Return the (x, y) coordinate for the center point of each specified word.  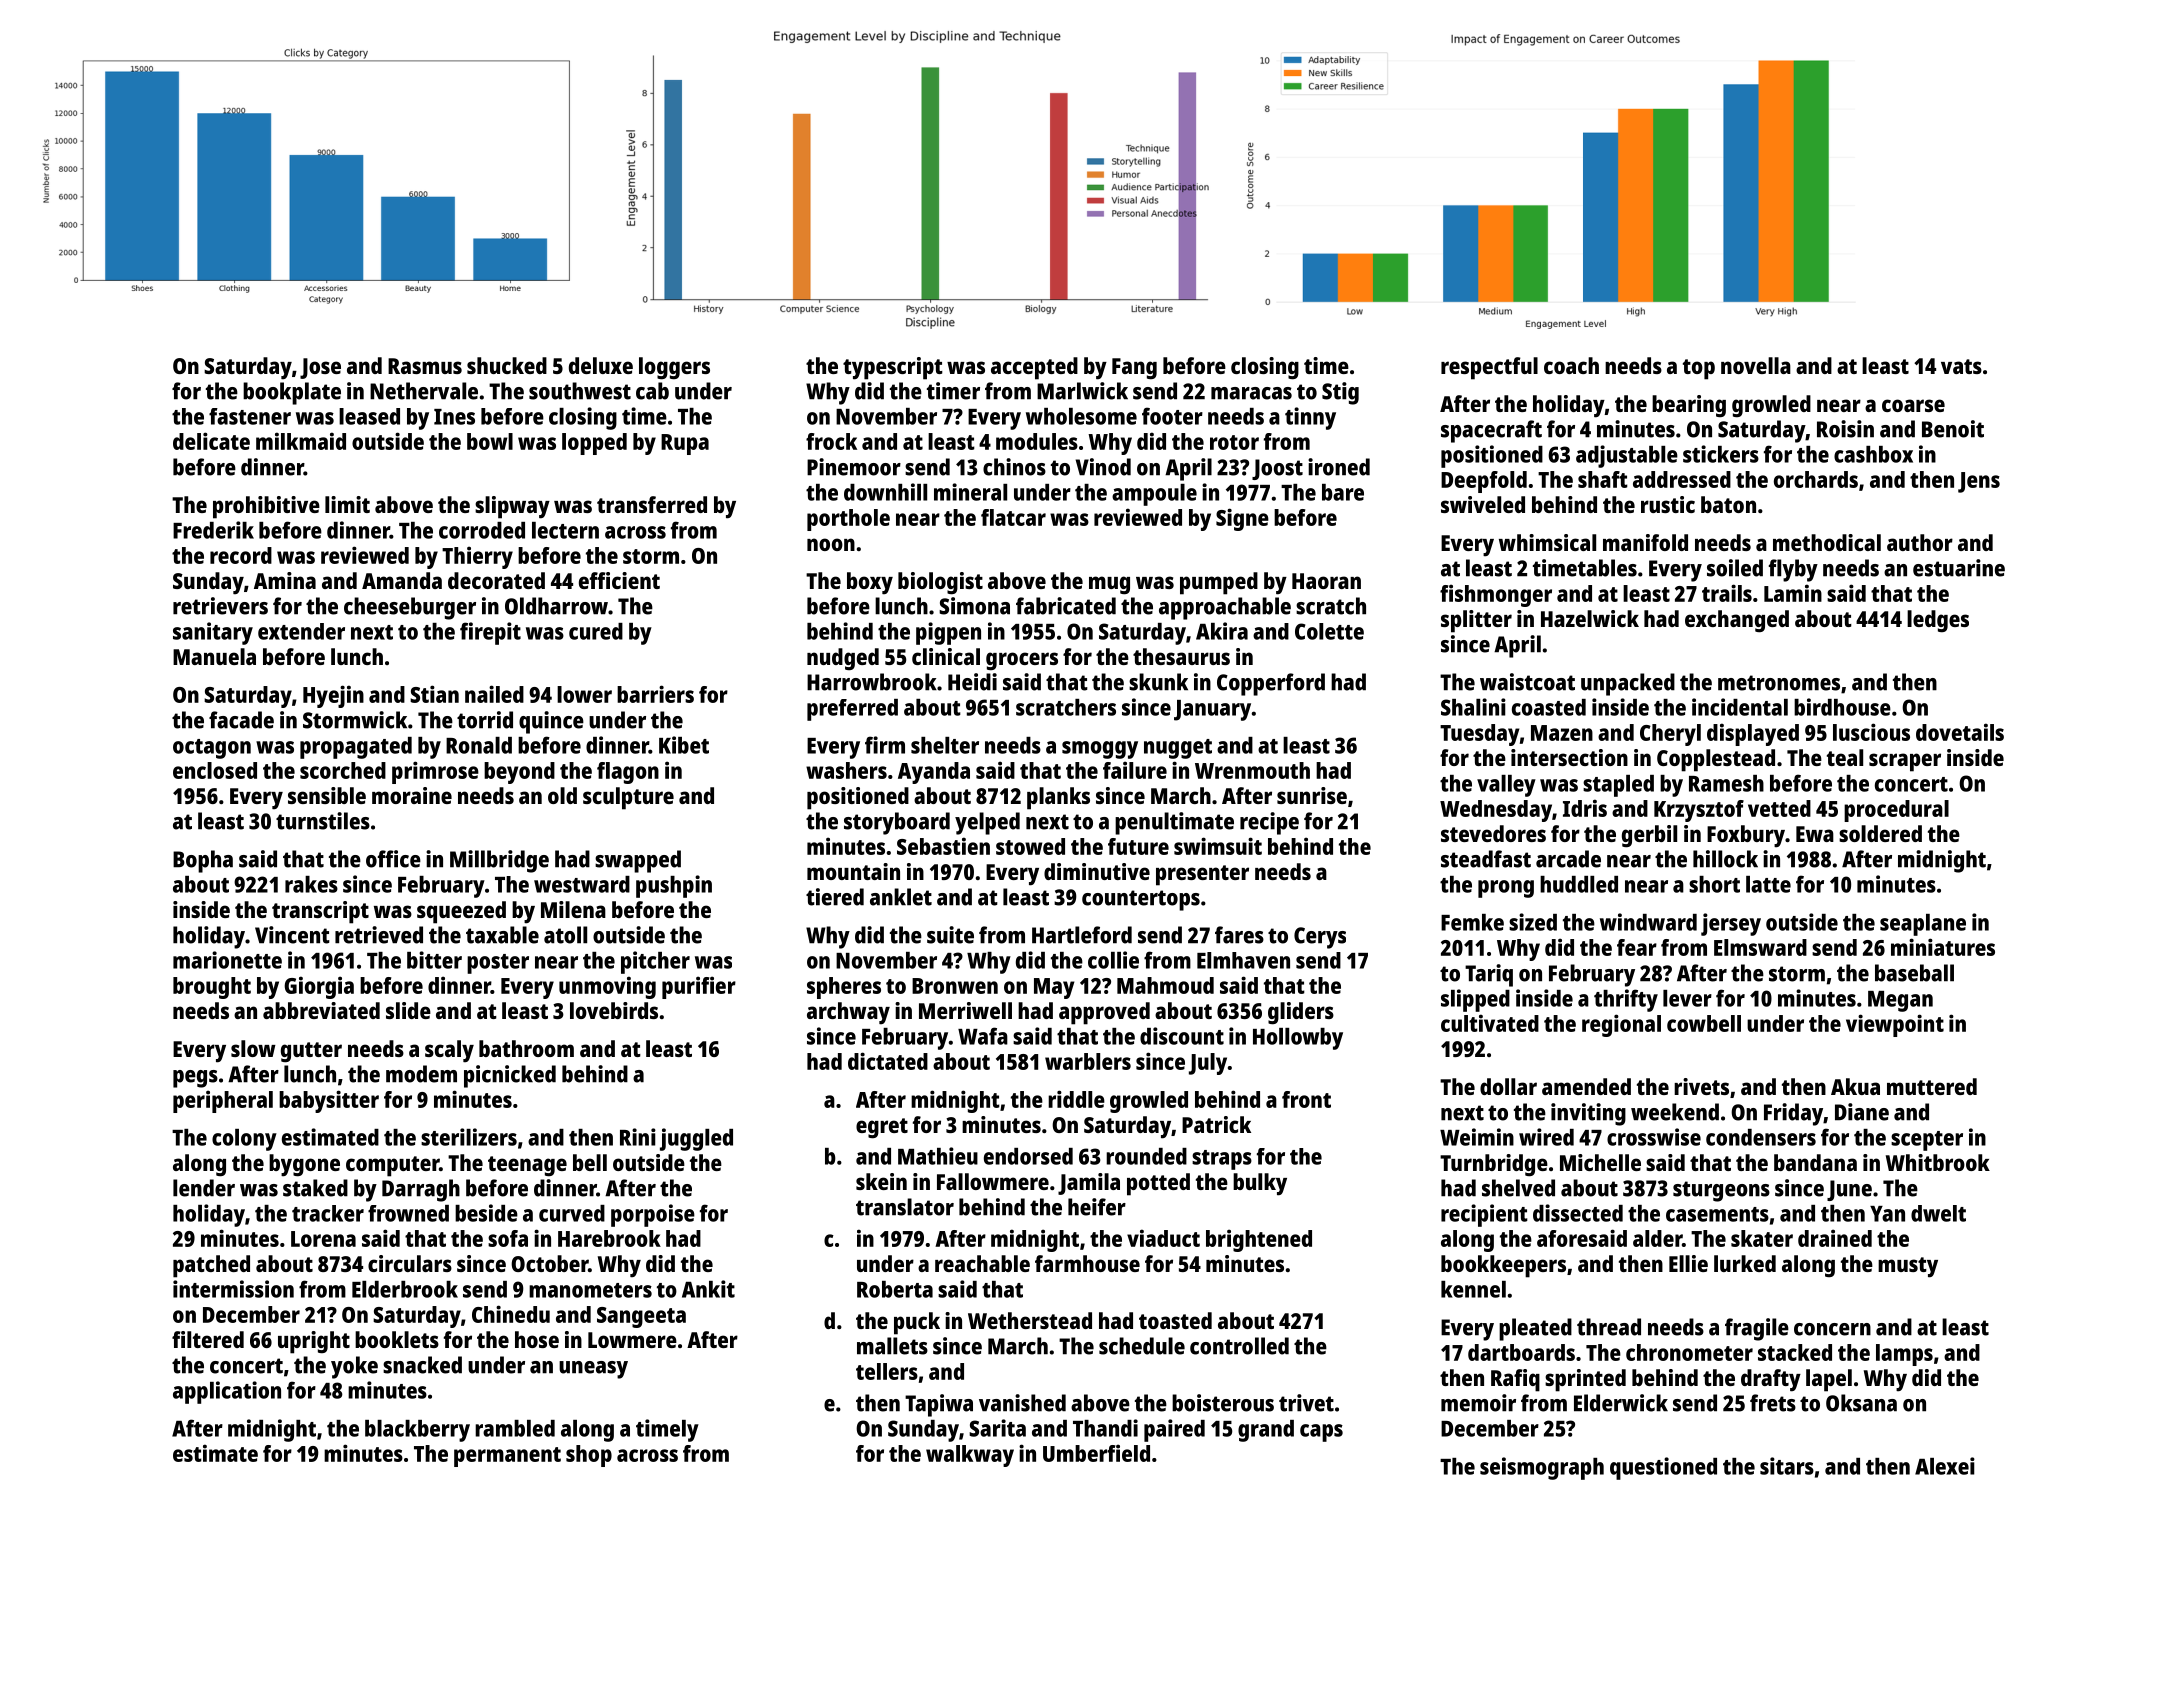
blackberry (417, 1431)
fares (1239, 935)
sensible (327, 795)
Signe (1242, 519)
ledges (1938, 621)
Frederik (213, 530)
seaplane (1923, 925)
